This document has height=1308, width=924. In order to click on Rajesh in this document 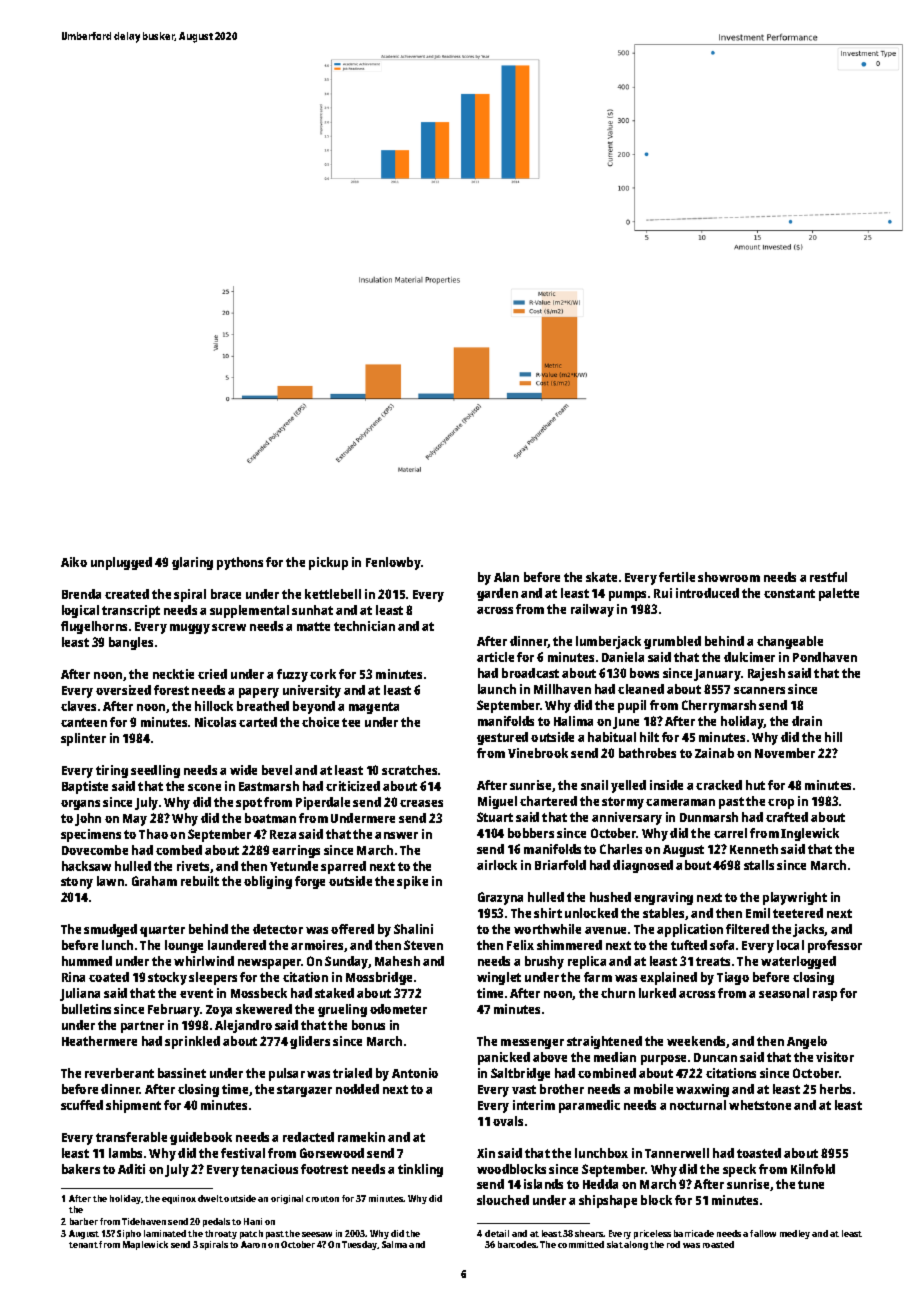, I will do `click(766, 674)`.
